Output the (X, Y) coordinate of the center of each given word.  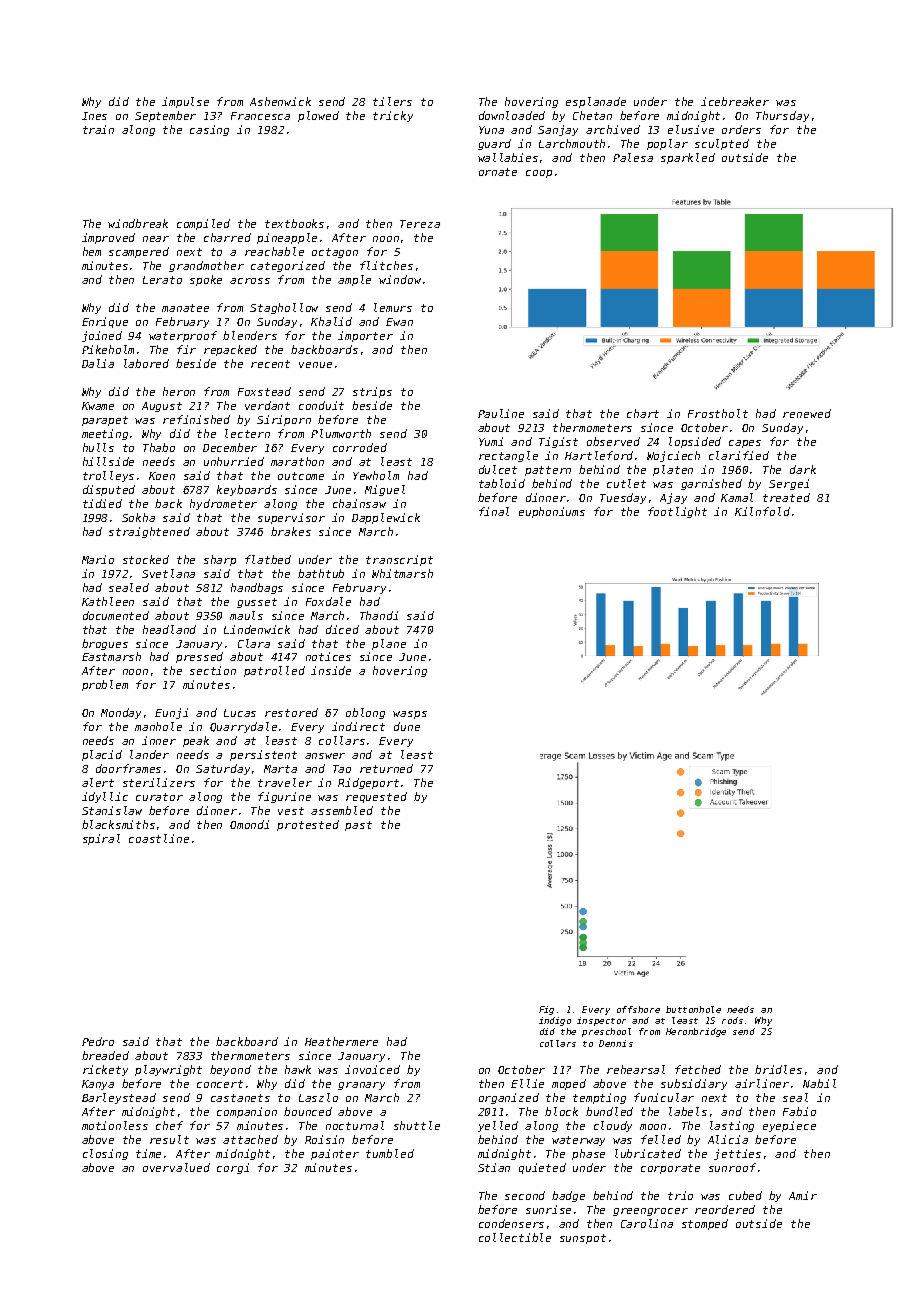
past (358, 826)
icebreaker (735, 101)
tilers (392, 101)
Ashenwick (280, 101)
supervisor (291, 518)
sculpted (722, 144)
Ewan (399, 322)
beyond (230, 1070)
